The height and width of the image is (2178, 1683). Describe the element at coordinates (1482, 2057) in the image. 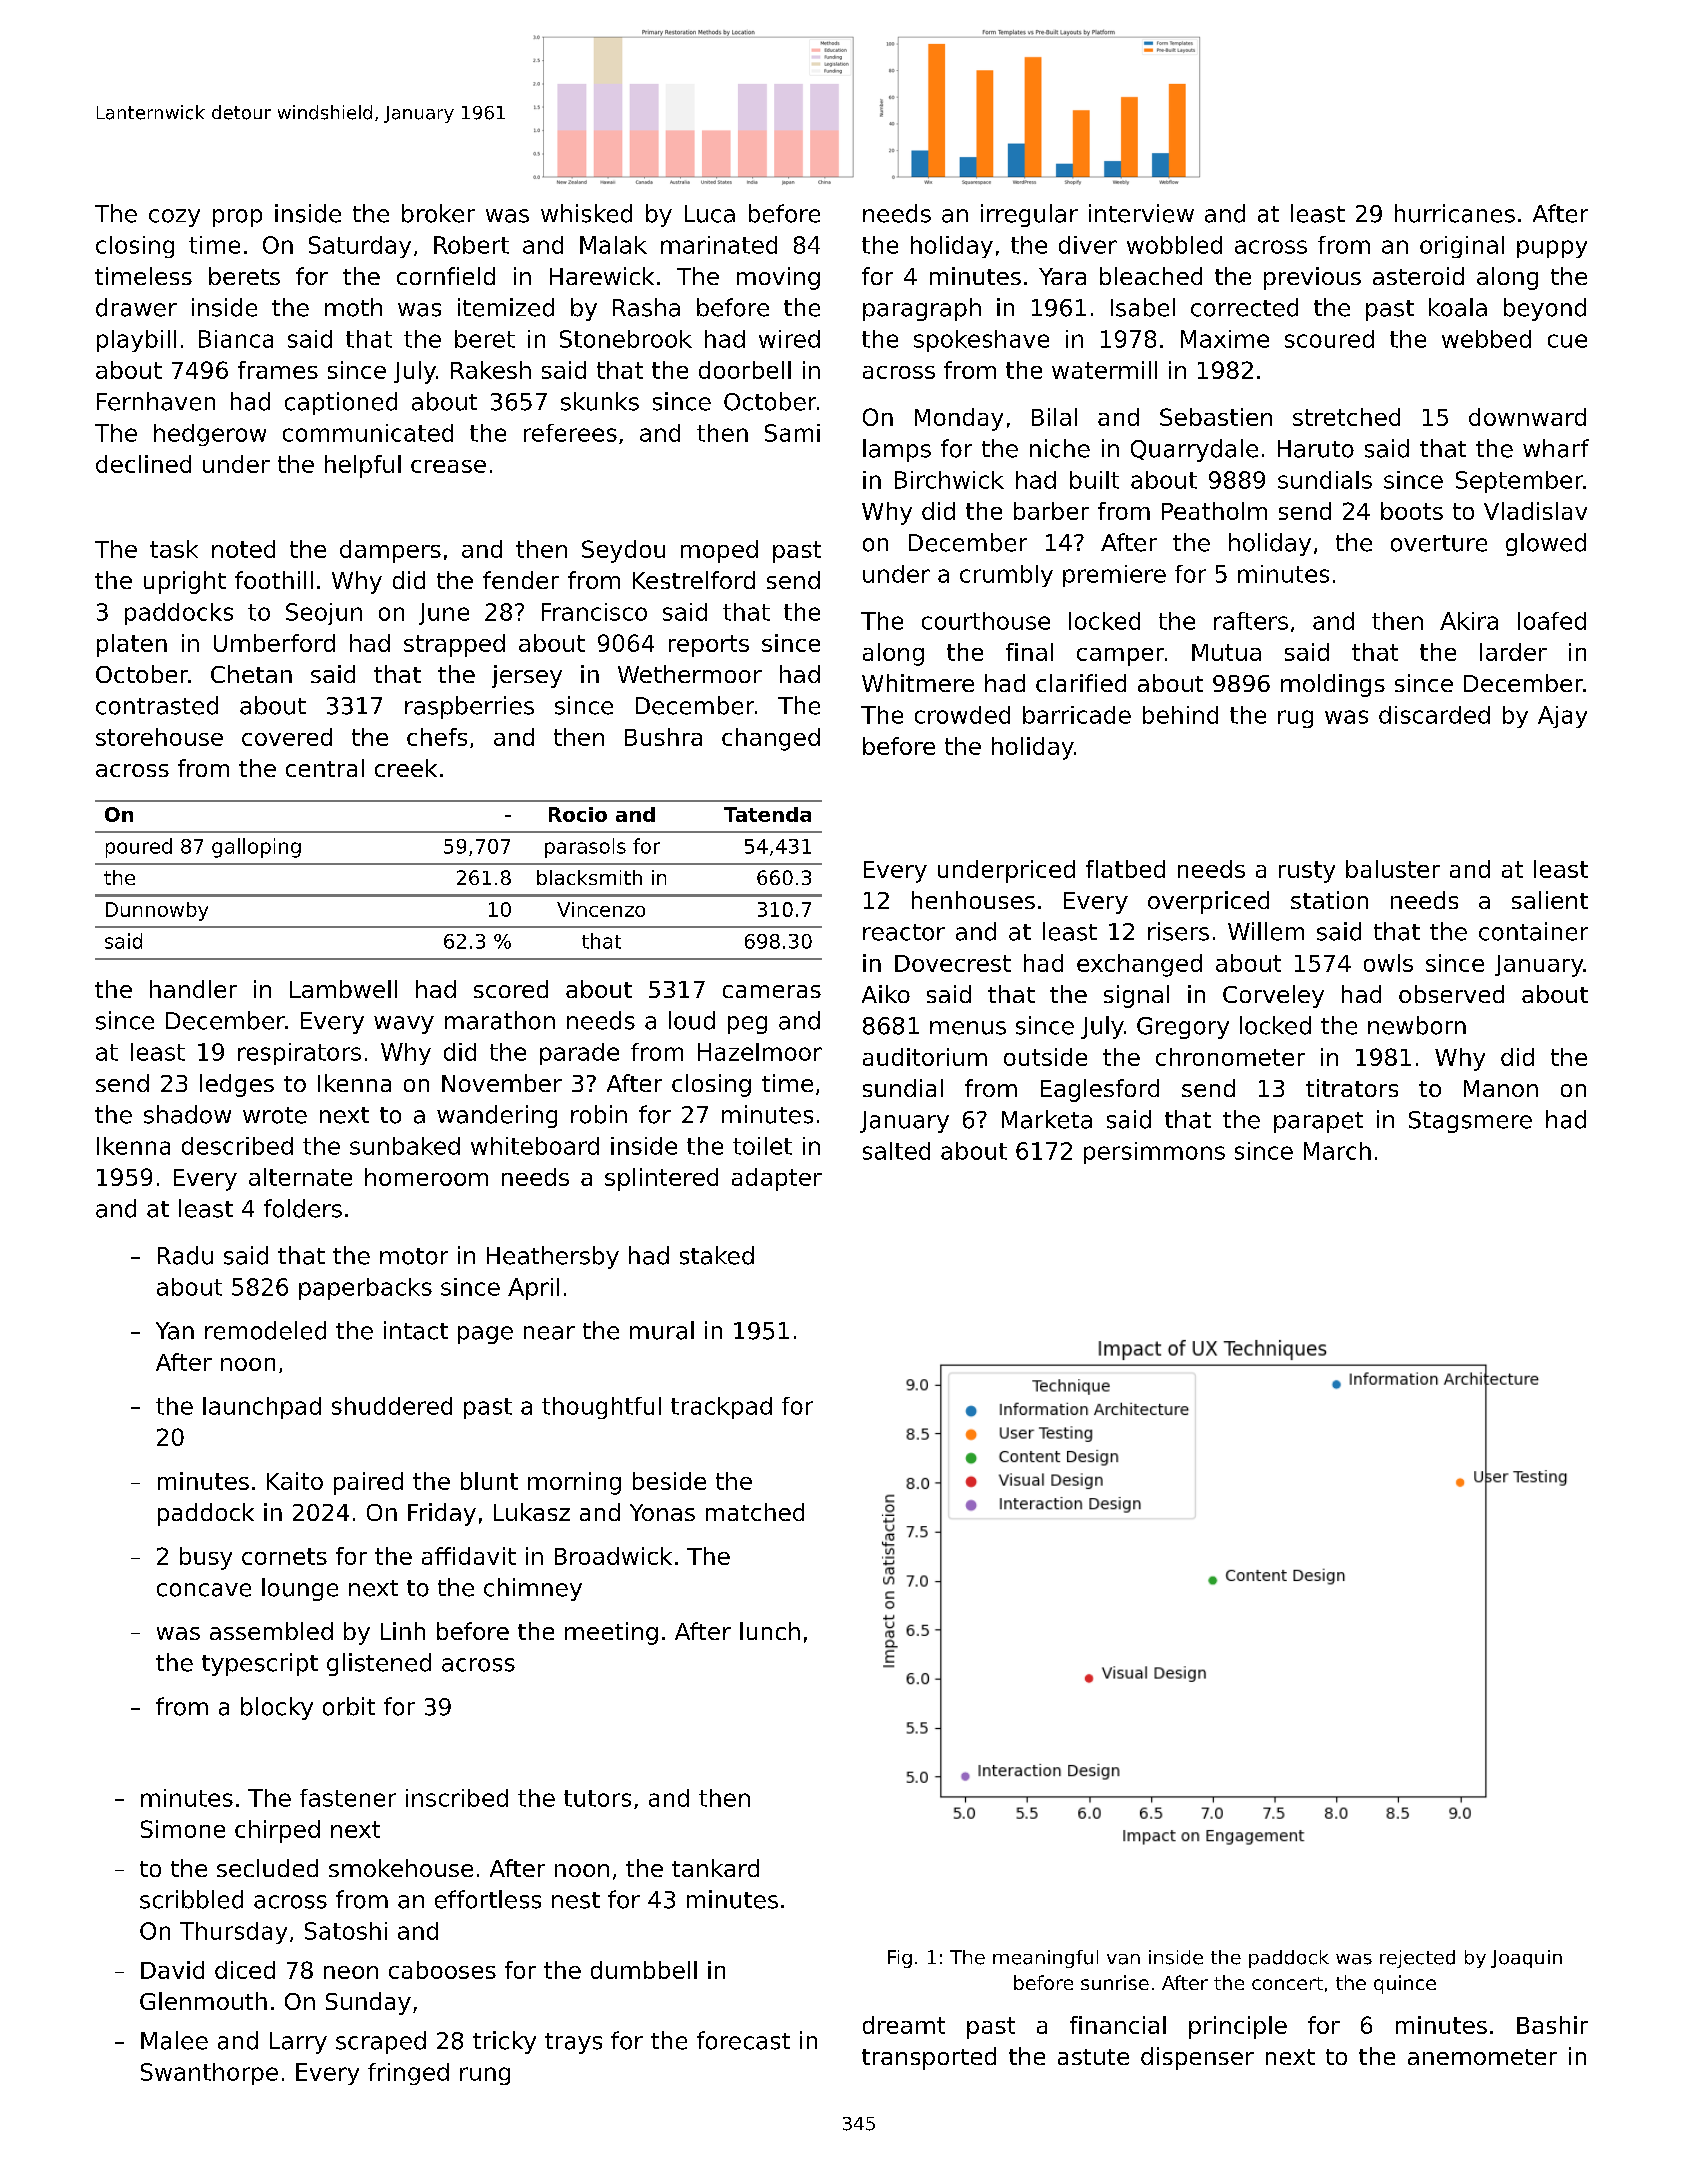

I see `anemometer` at that location.
